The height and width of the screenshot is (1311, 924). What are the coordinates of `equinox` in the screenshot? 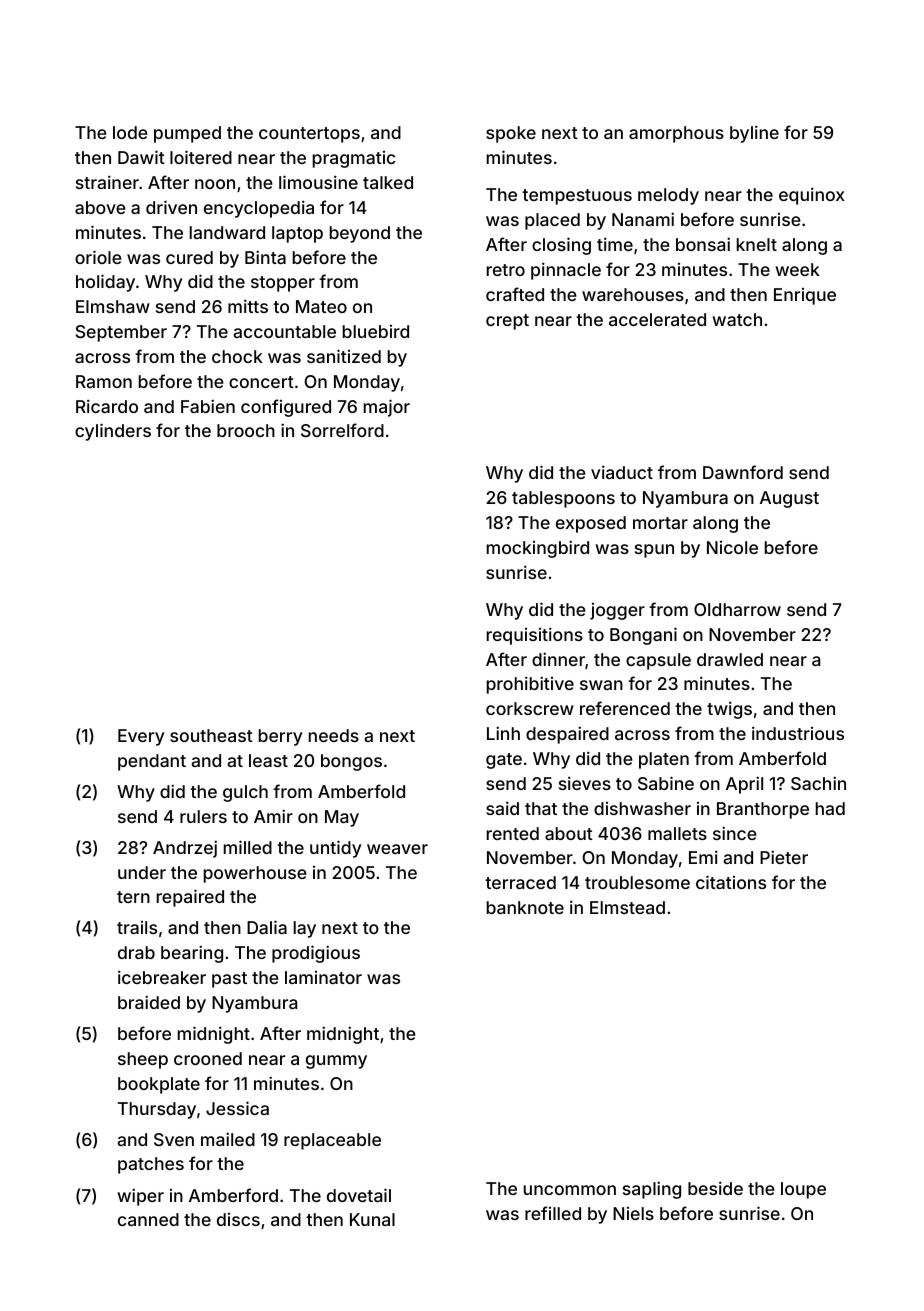 It's located at (811, 196).
